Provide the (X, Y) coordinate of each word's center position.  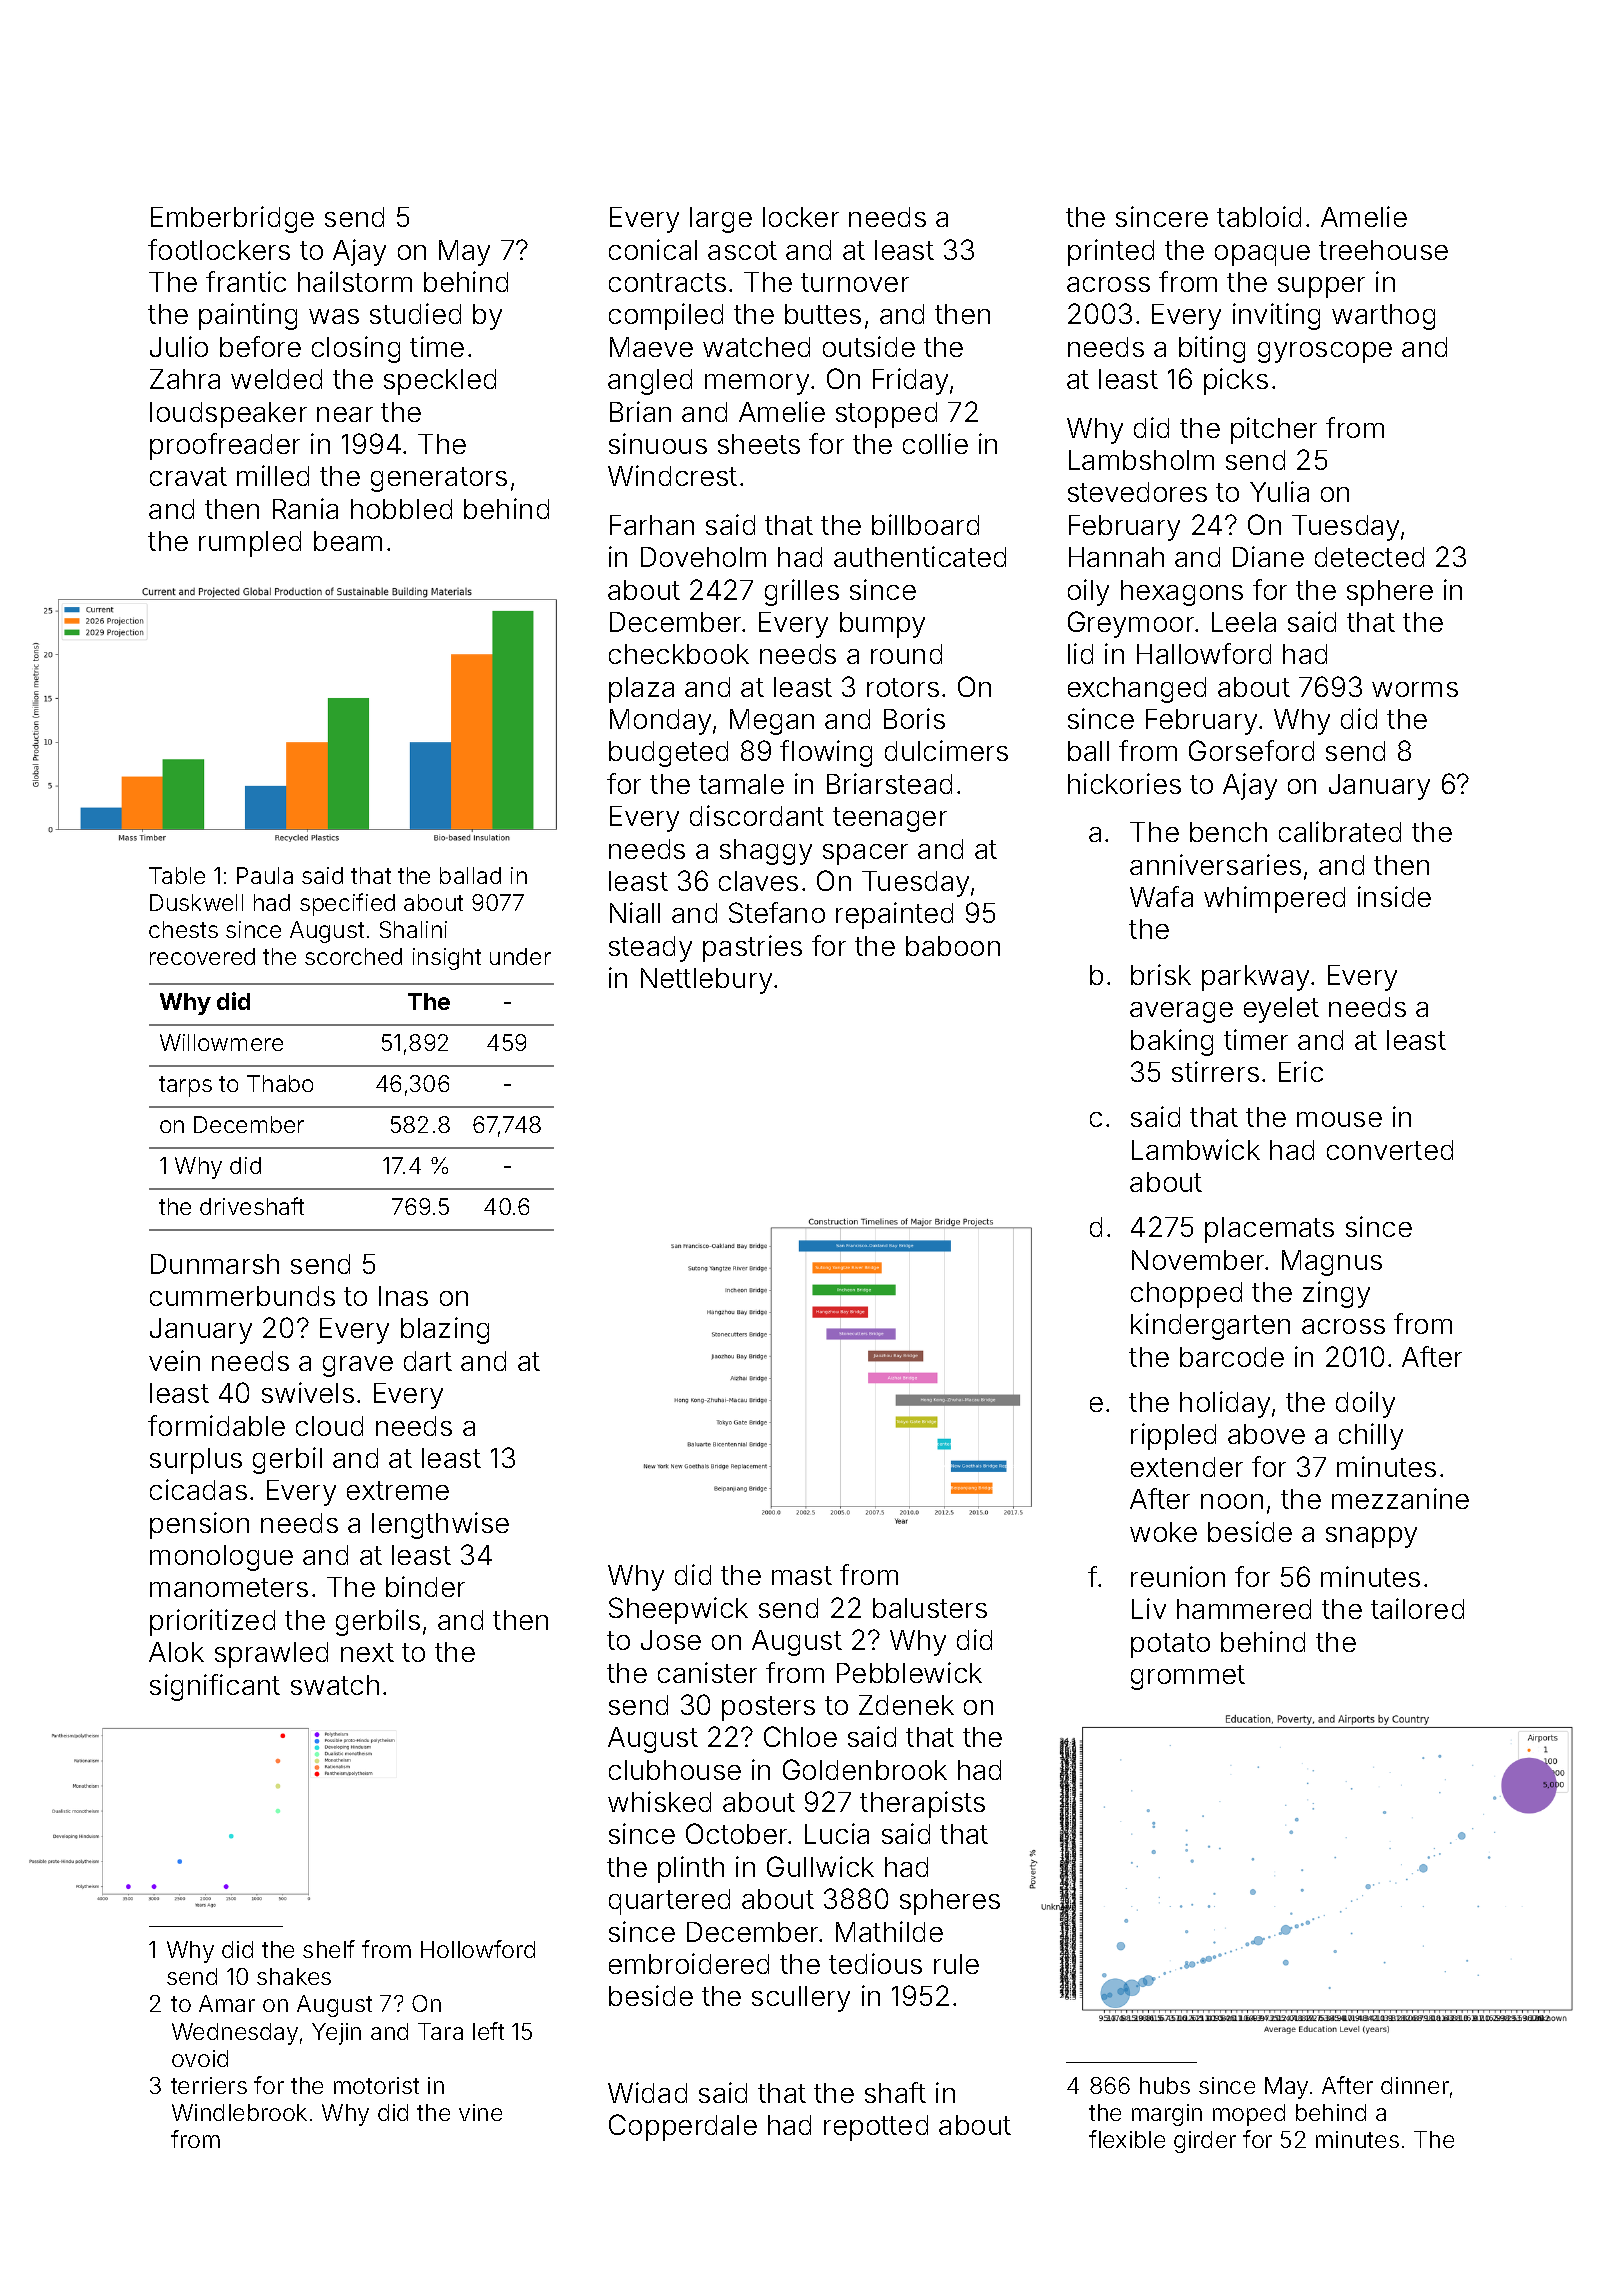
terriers (209, 2085)
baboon (953, 946)
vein (174, 1360)
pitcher (1274, 430)
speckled (440, 382)
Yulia (1279, 491)
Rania (305, 508)
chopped (1186, 1295)
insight (447, 959)
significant (215, 1687)
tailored (1417, 1608)
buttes (823, 314)
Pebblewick (909, 1672)
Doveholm (703, 557)
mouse (1339, 1119)
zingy (1336, 1294)
